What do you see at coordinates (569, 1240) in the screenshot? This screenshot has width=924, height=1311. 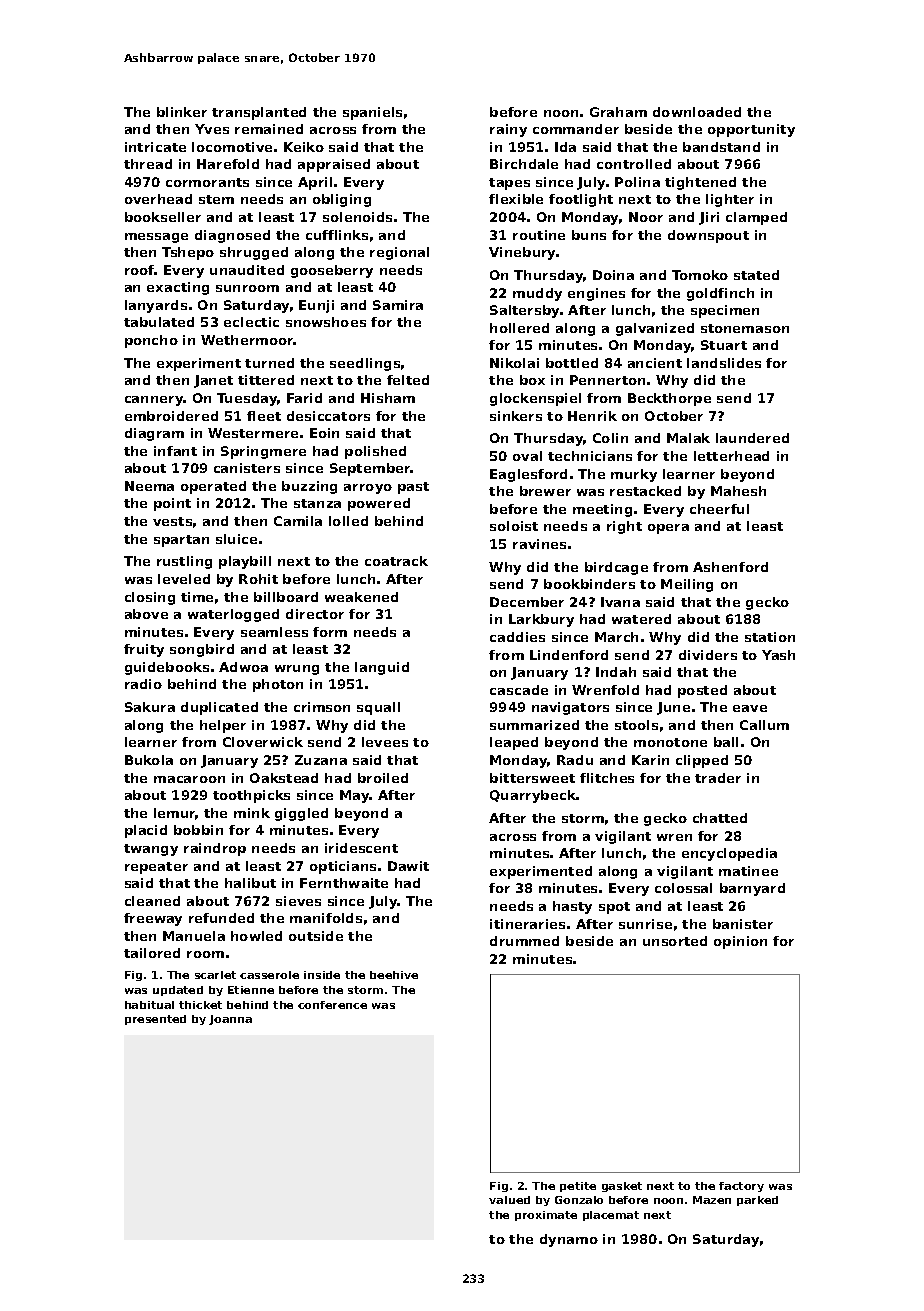 I see `dynamo` at bounding box center [569, 1240].
